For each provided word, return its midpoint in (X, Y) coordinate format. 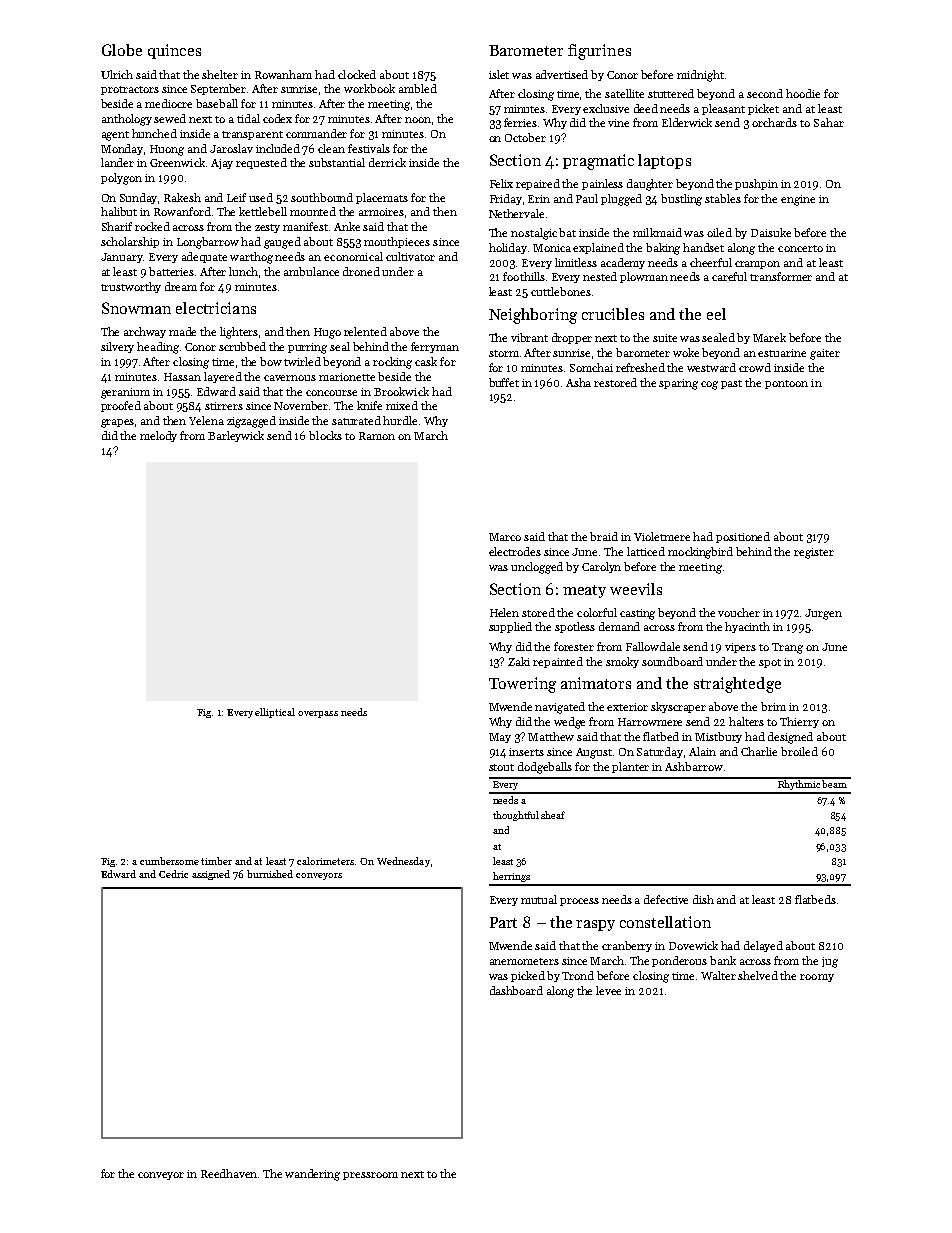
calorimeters (325, 861)
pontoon (786, 384)
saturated (356, 420)
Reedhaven (229, 1173)
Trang (787, 648)
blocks (325, 435)
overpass (318, 714)
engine (798, 200)
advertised (562, 74)
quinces (174, 51)
